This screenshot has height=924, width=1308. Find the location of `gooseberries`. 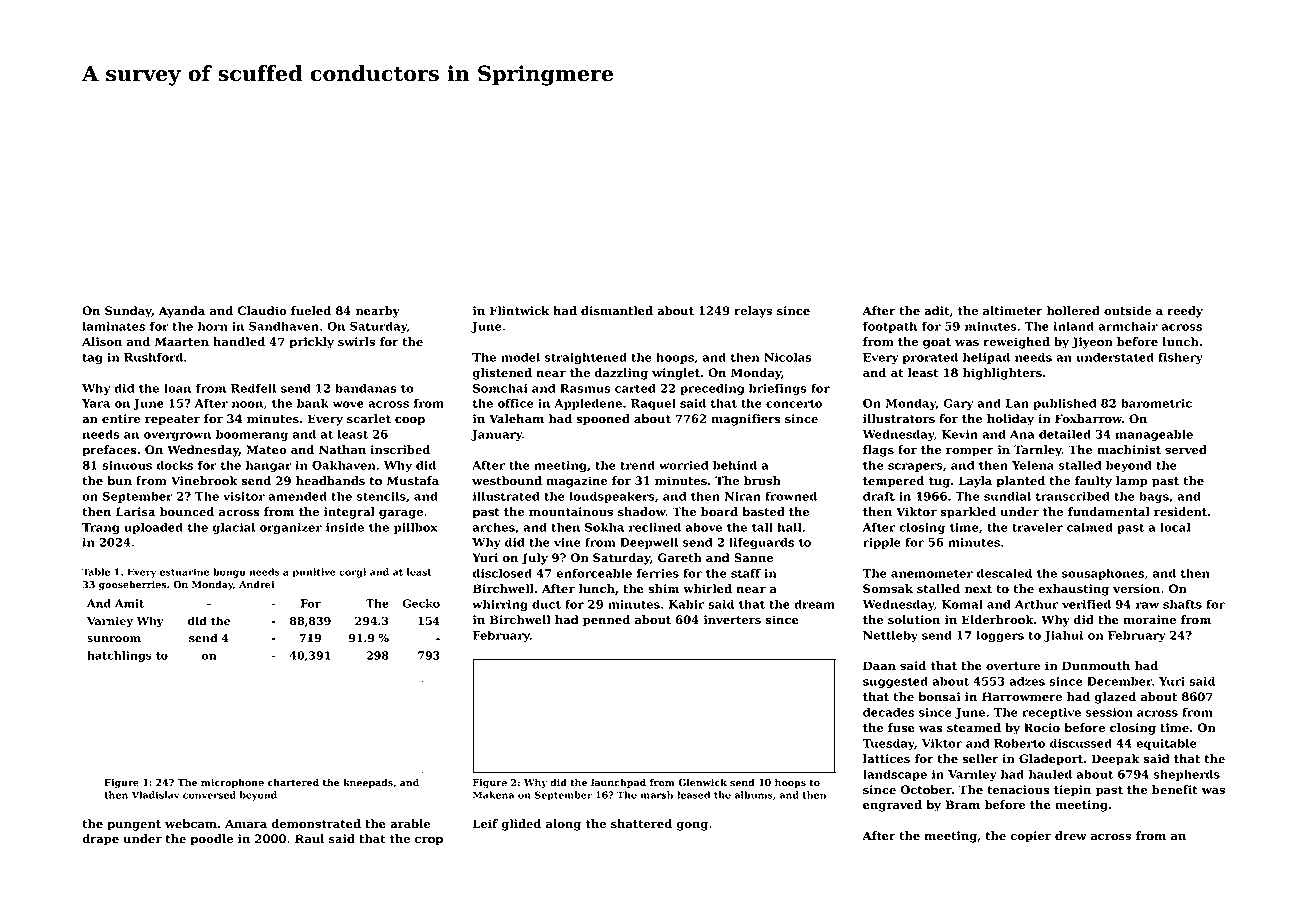

gooseberries is located at coordinates (133, 585).
